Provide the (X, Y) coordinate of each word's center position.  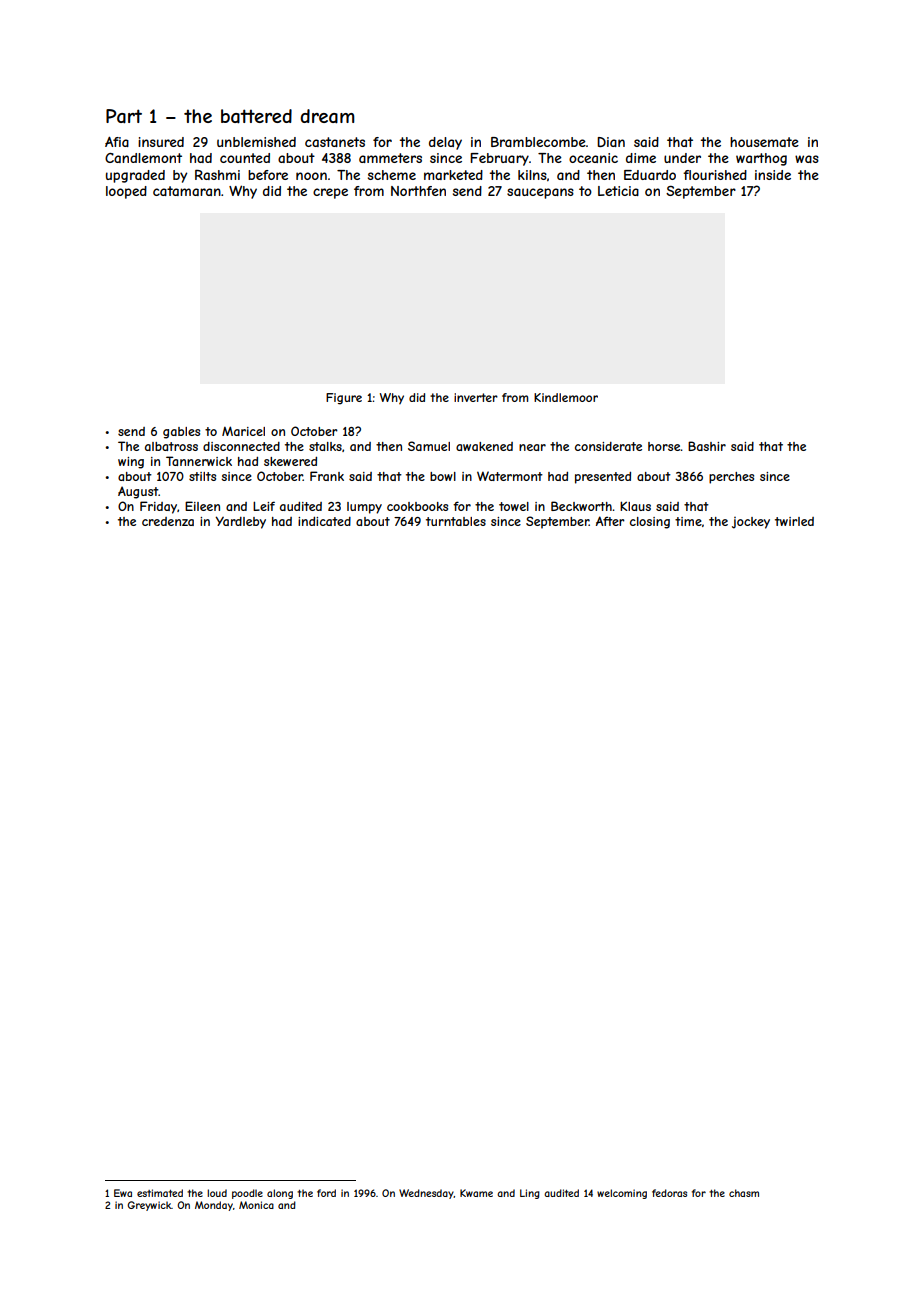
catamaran (187, 191)
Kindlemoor (566, 397)
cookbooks (417, 506)
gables (181, 433)
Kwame (476, 1193)
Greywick (149, 1206)
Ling (530, 1194)
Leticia (618, 191)
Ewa (123, 1193)
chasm (744, 1193)
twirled (794, 521)
